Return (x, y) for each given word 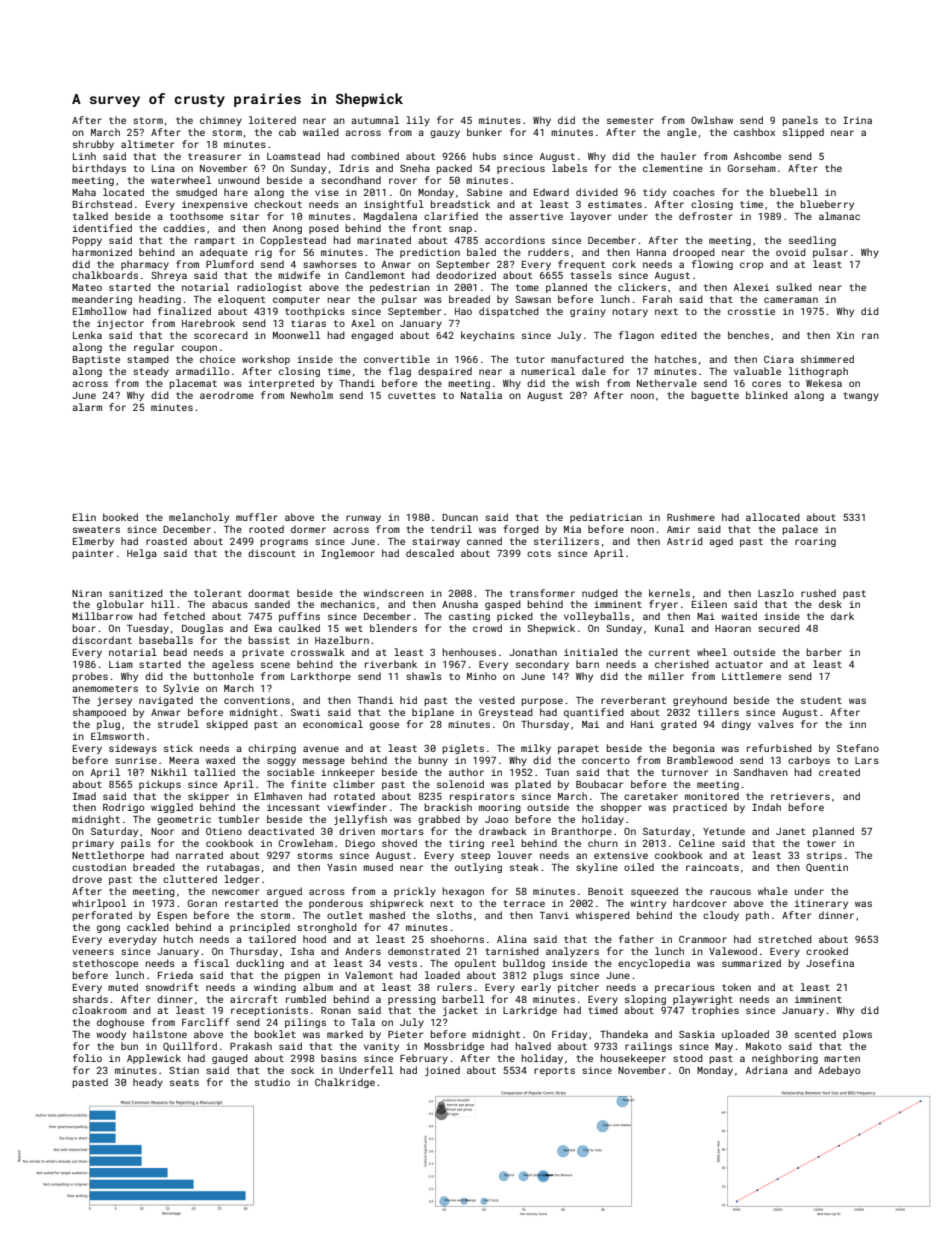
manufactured (587, 359)
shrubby (93, 145)
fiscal (211, 963)
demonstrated (424, 951)
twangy (861, 396)
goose (384, 726)
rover (403, 181)
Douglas (202, 629)
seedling (812, 241)
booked (120, 517)
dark (842, 616)
